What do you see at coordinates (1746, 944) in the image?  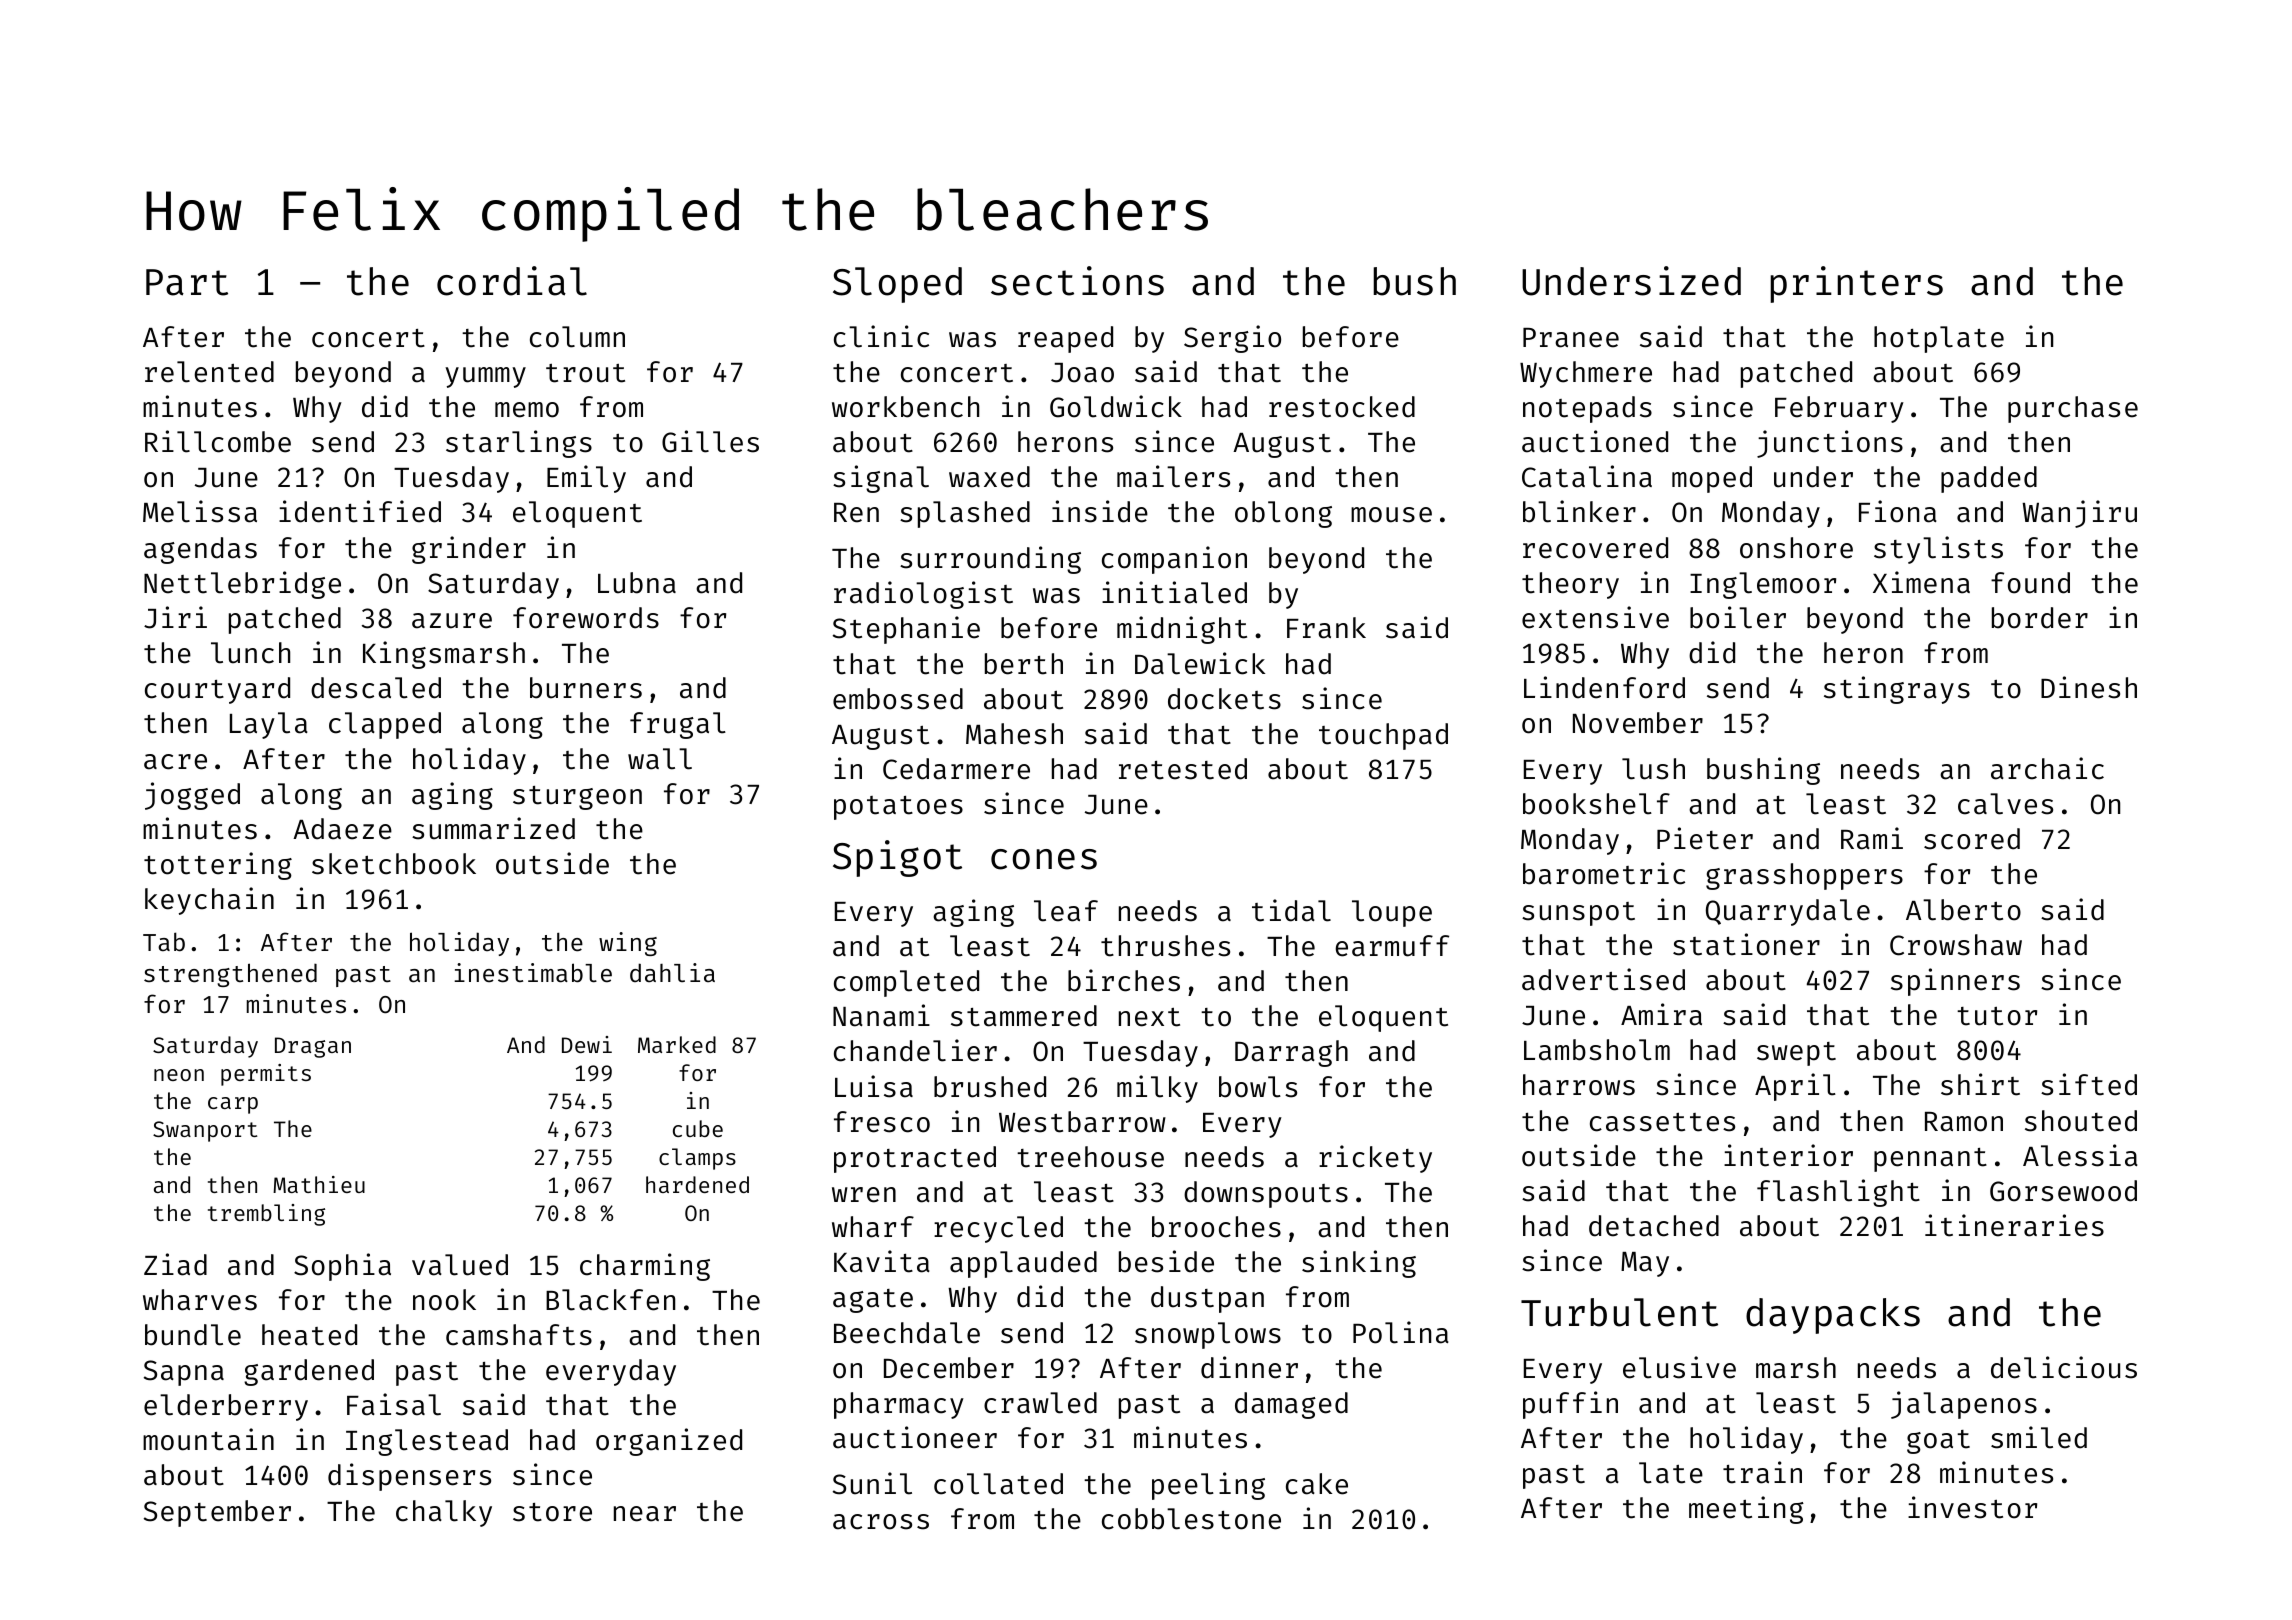 I see `stationer` at bounding box center [1746, 944].
